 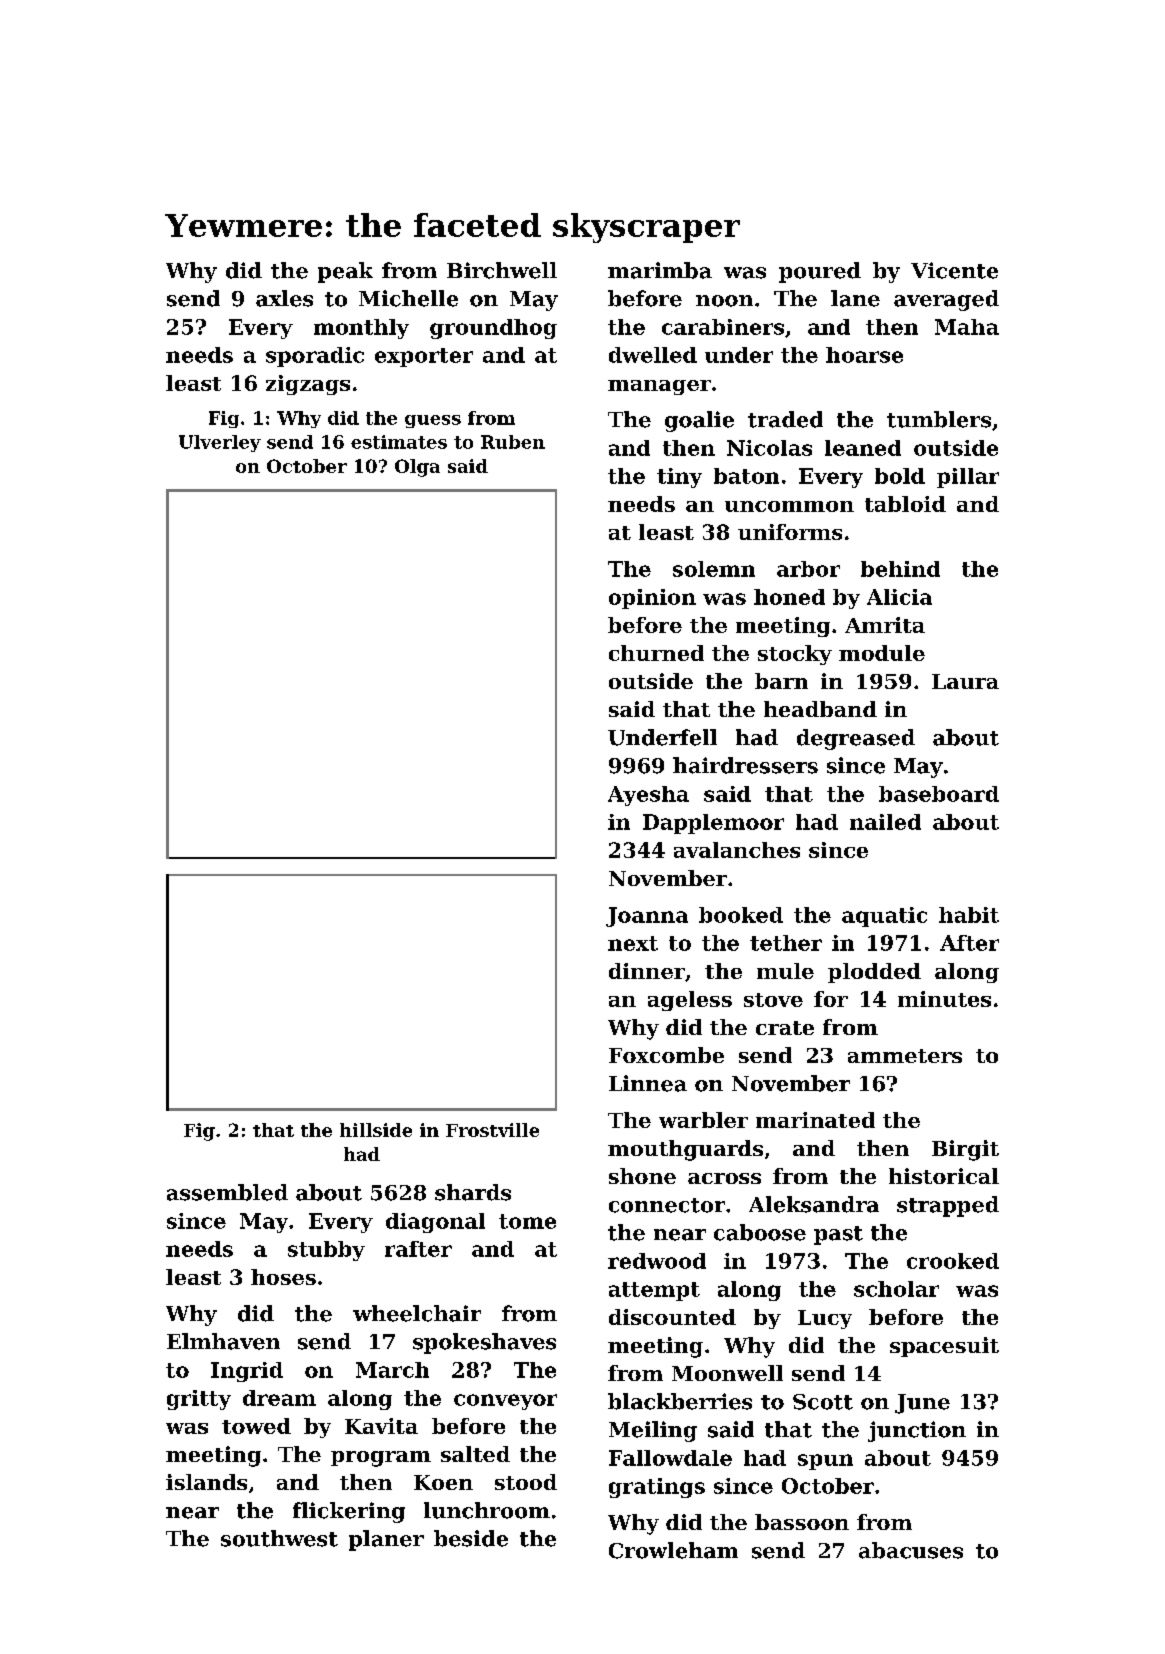 What do you see at coordinates (284, 298) in the page?
I see `axles` at bounding box center [284, 298].
